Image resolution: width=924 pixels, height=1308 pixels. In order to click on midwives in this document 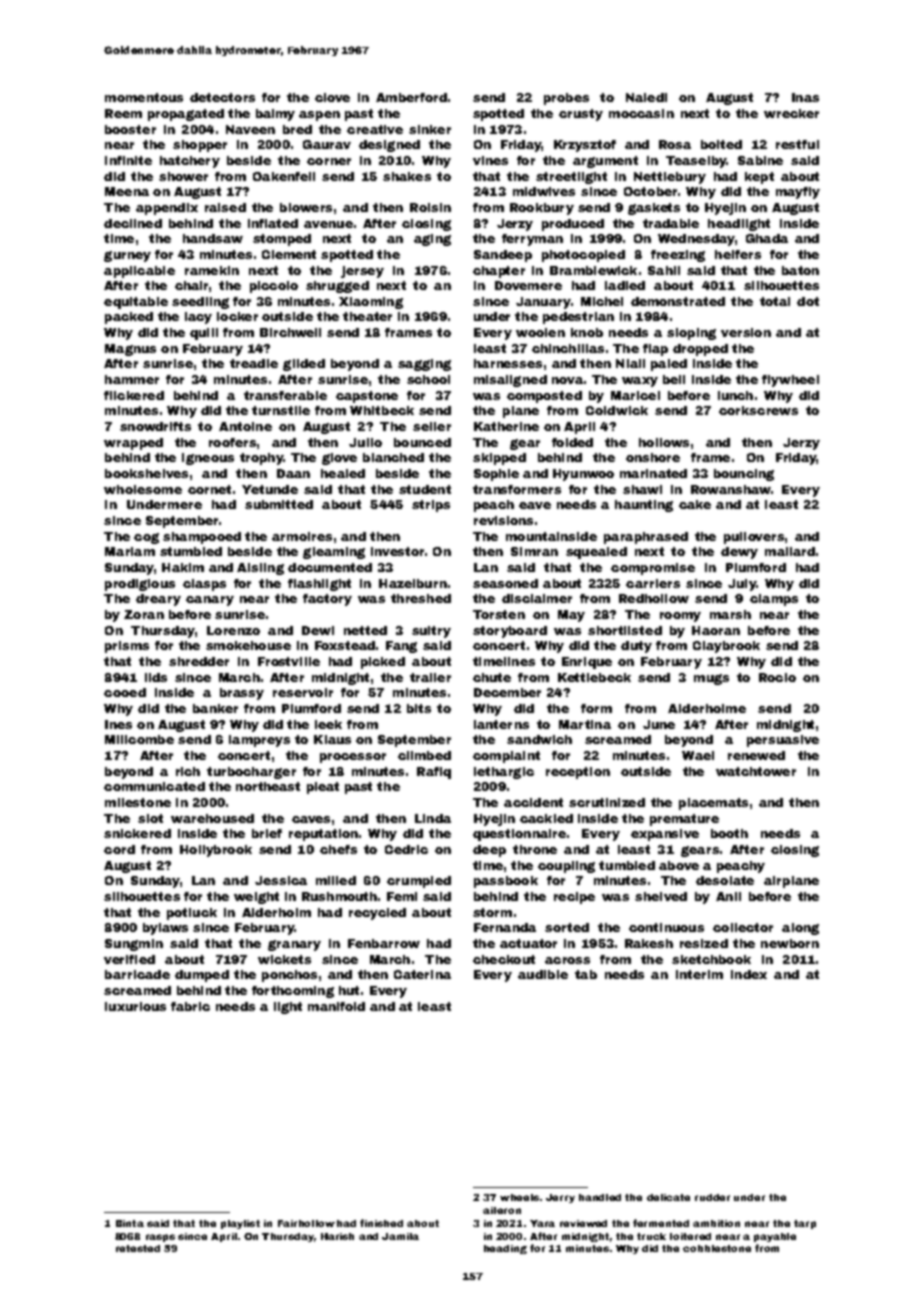, I will do `click(544, 191)`.
